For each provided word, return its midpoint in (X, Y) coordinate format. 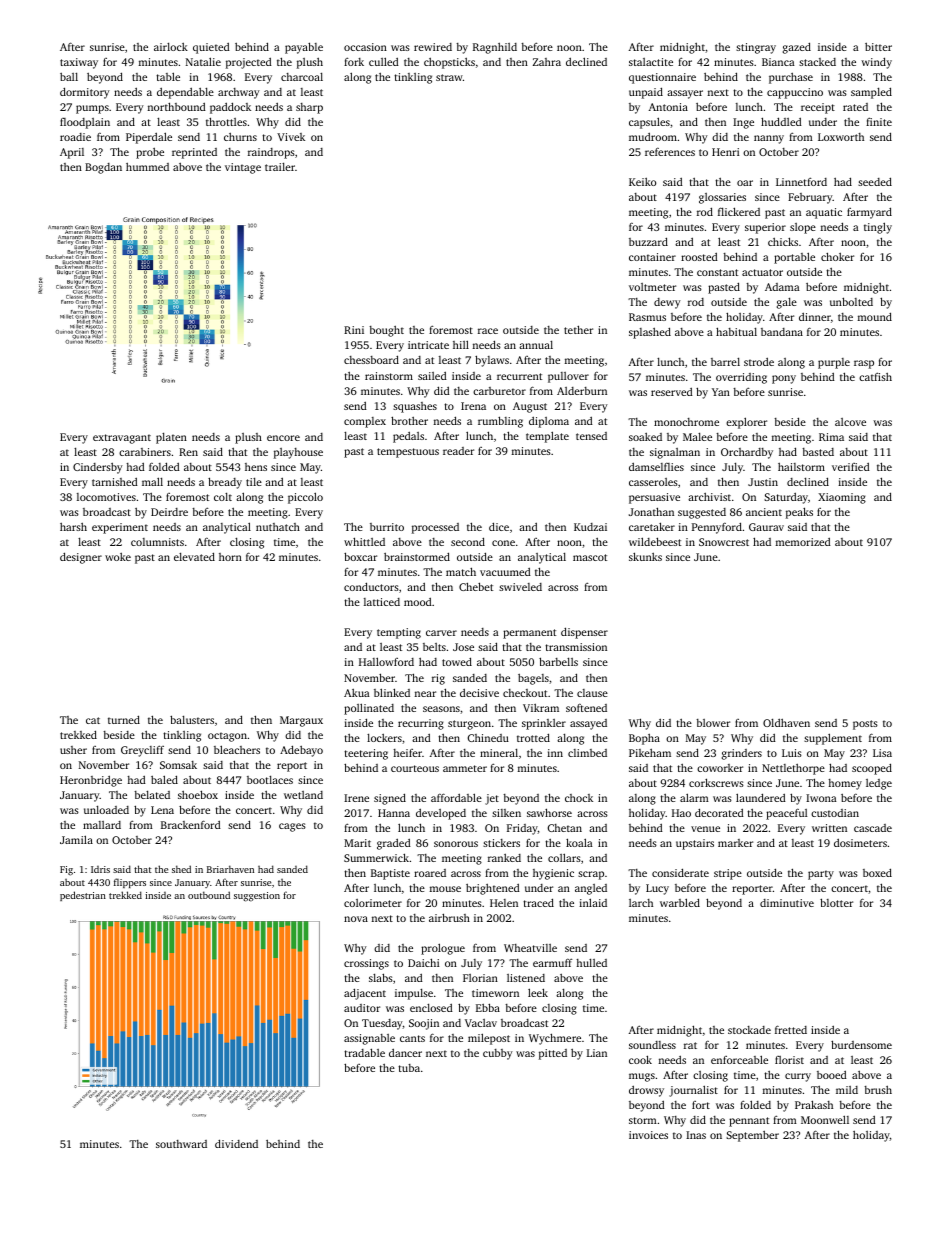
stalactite (651, 62)
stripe (728, 874)
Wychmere (555, 1039)
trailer (280, 167)
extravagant (122, 439)
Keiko (642, 182)
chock (579, 798)
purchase (791, 78)
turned (124, 719)
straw (449, 77)
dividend (236, 1143)
